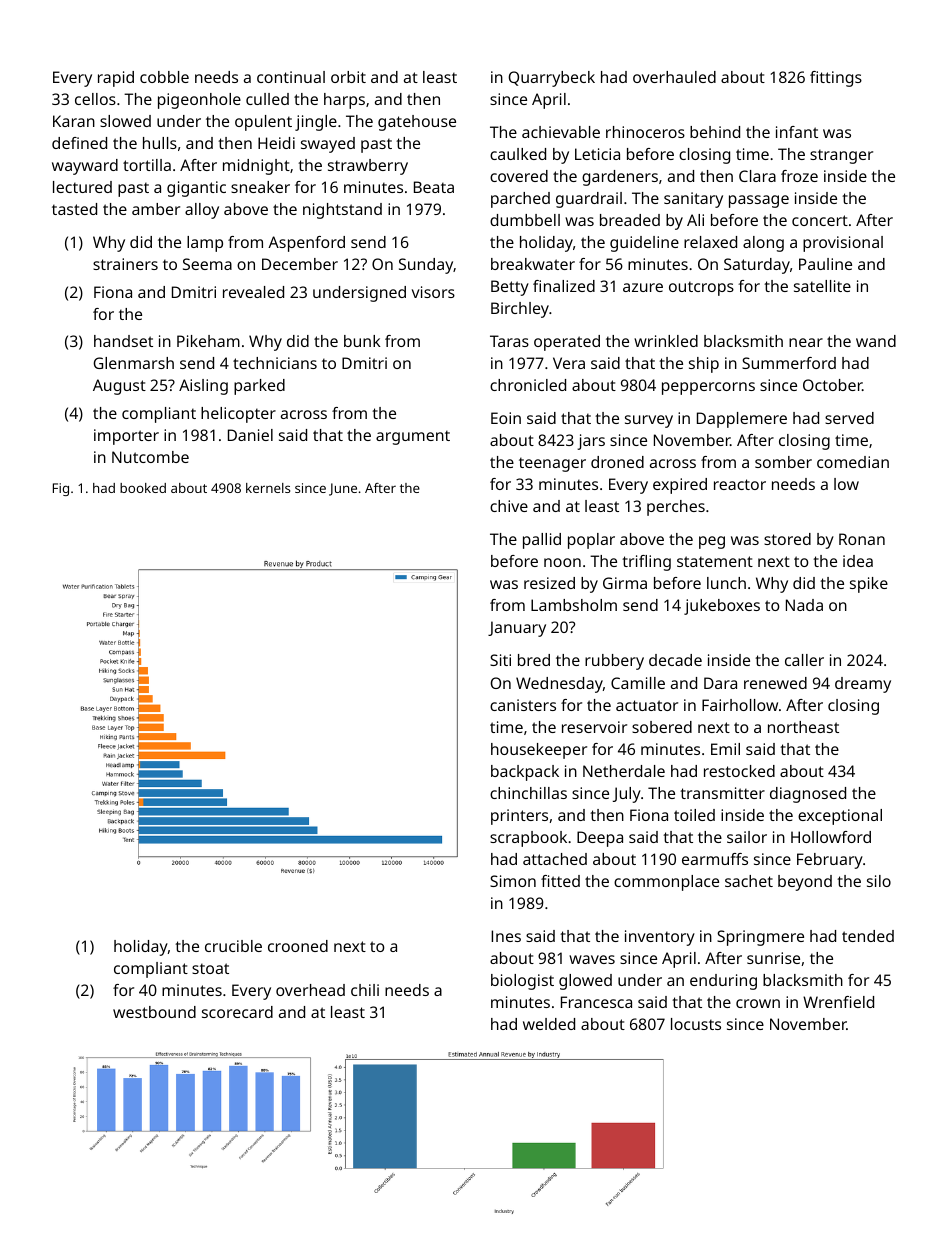  Describe the element at coordinates (645, 132) in the screenshot. I see `rhinoceros` at that location.
